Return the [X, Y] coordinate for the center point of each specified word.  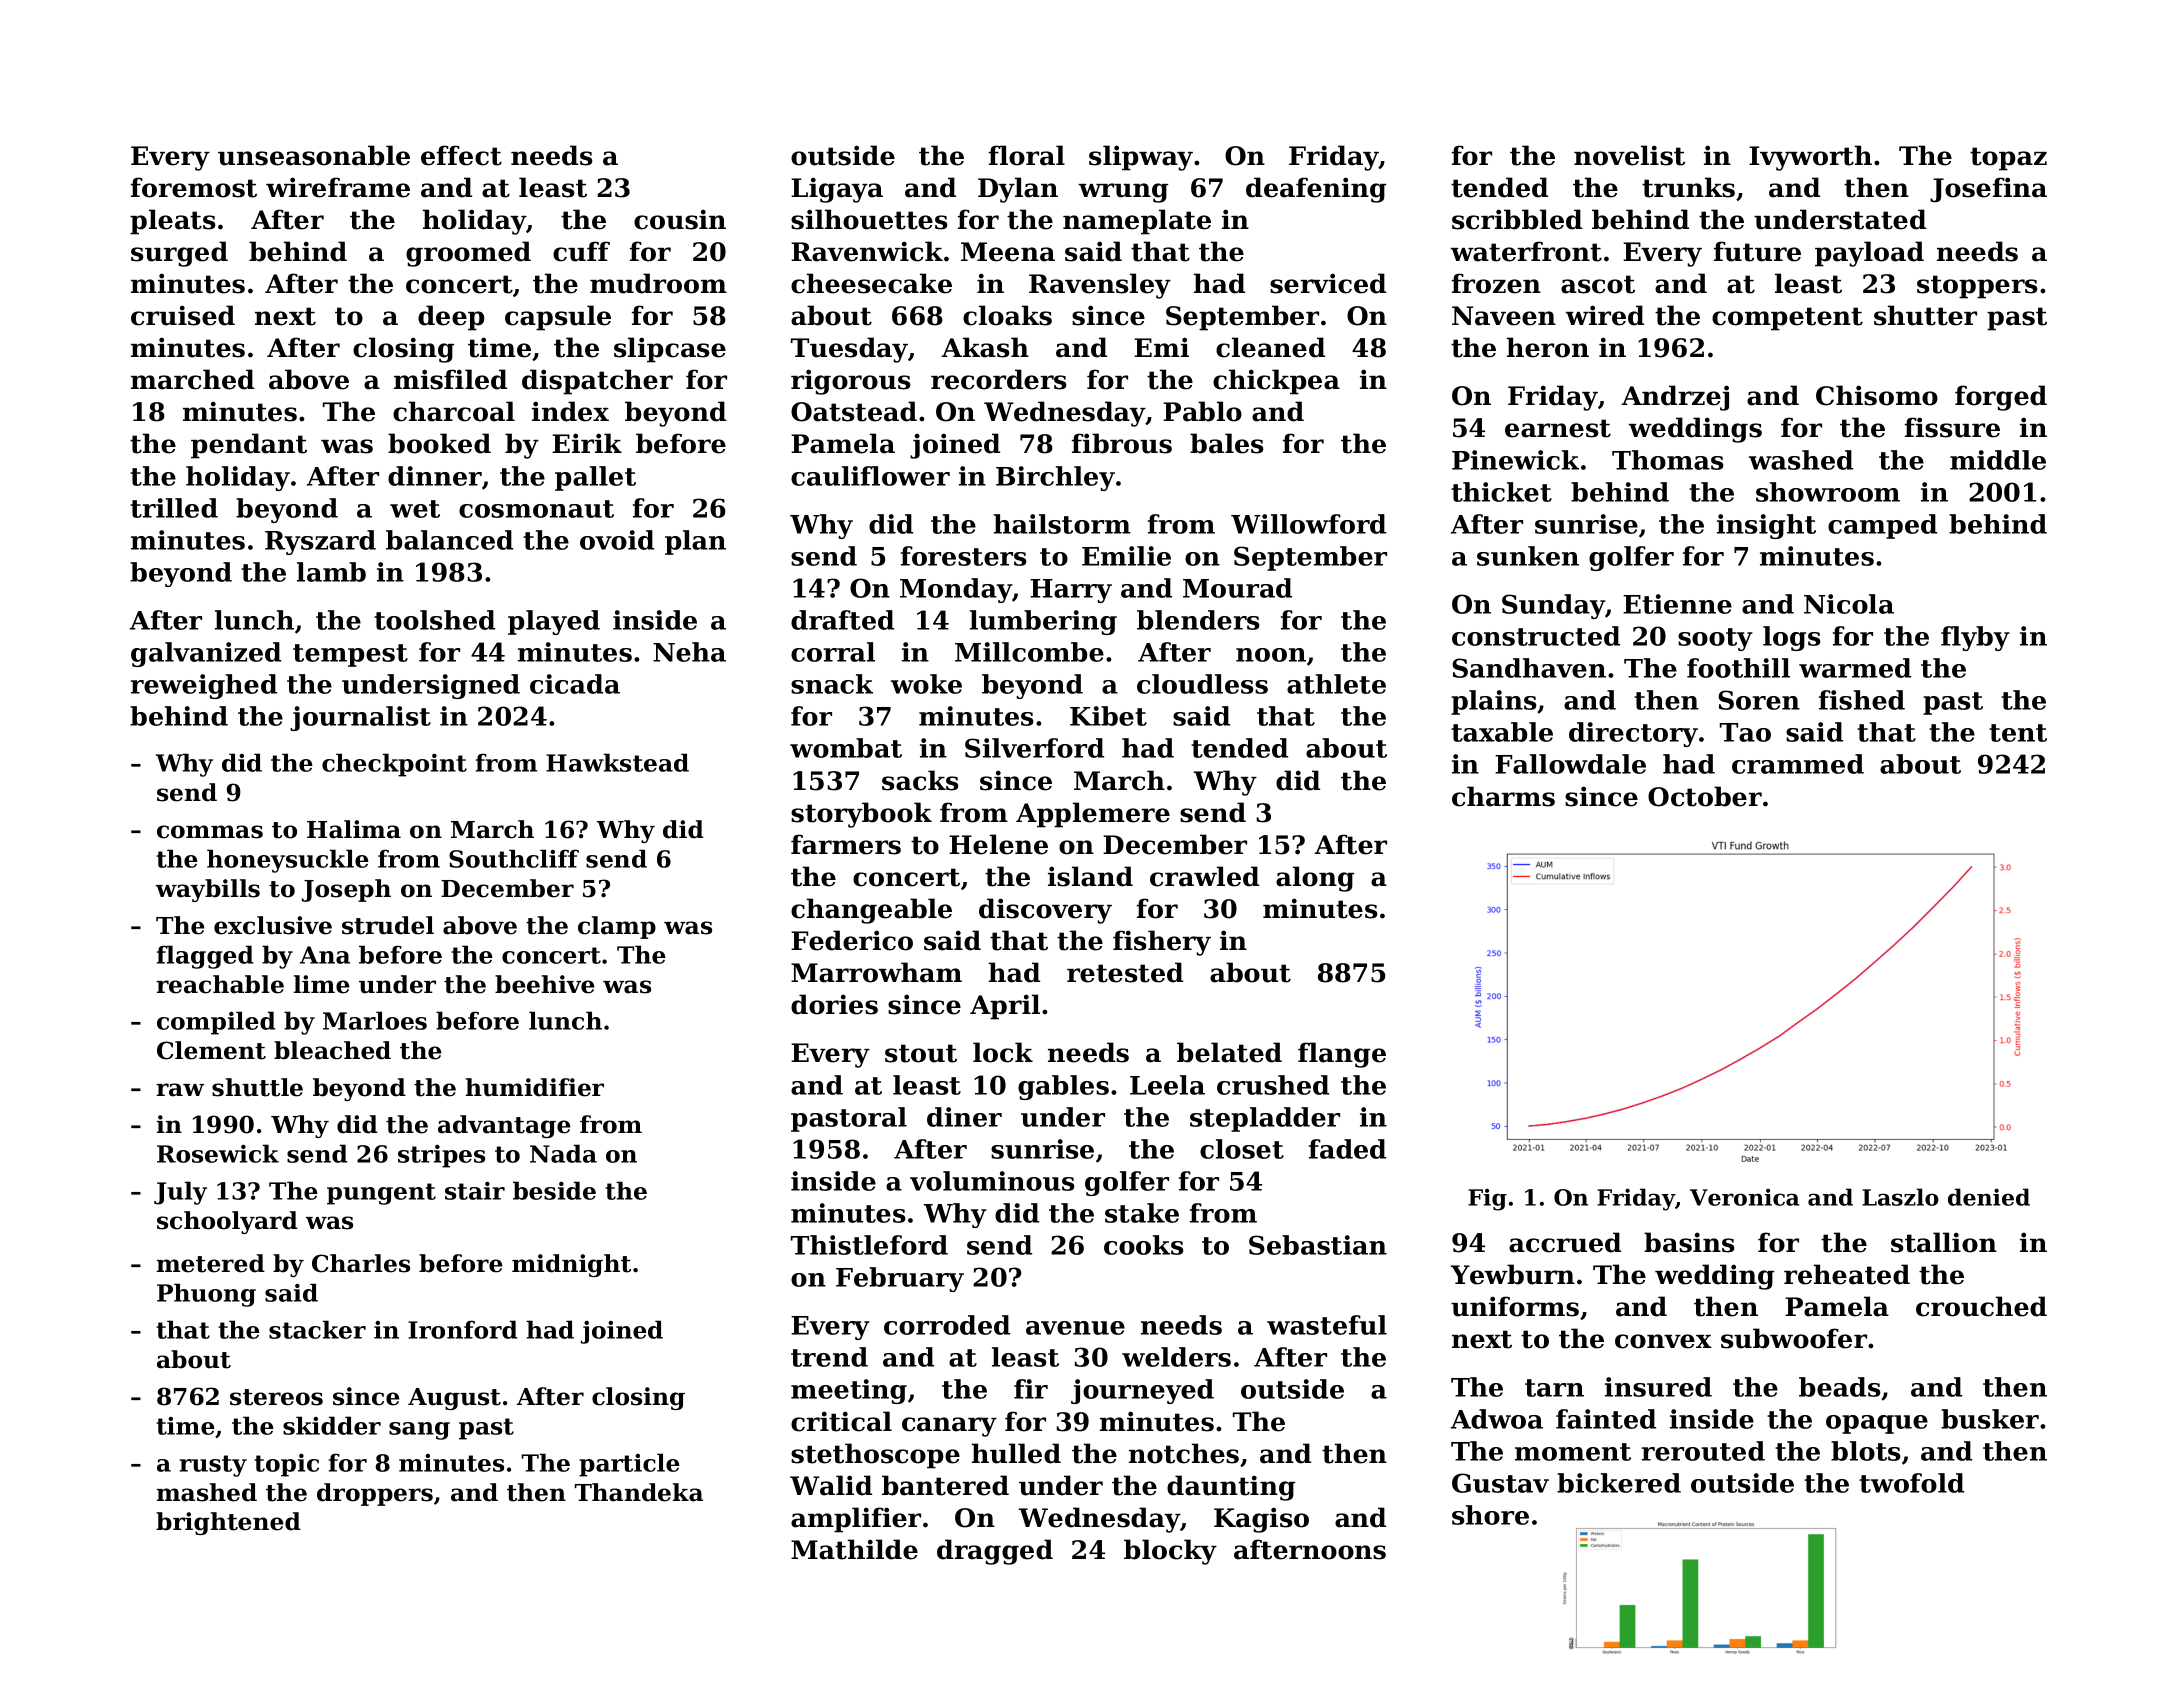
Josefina [1988, 190]
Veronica [1745, 1197]
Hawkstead [617, 762]
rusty [213, 1466]
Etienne [1677, 604]
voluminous [992, 1181]
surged [179, 254]
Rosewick [218, 1153]
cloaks [1007, 315]
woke [926, 684]
